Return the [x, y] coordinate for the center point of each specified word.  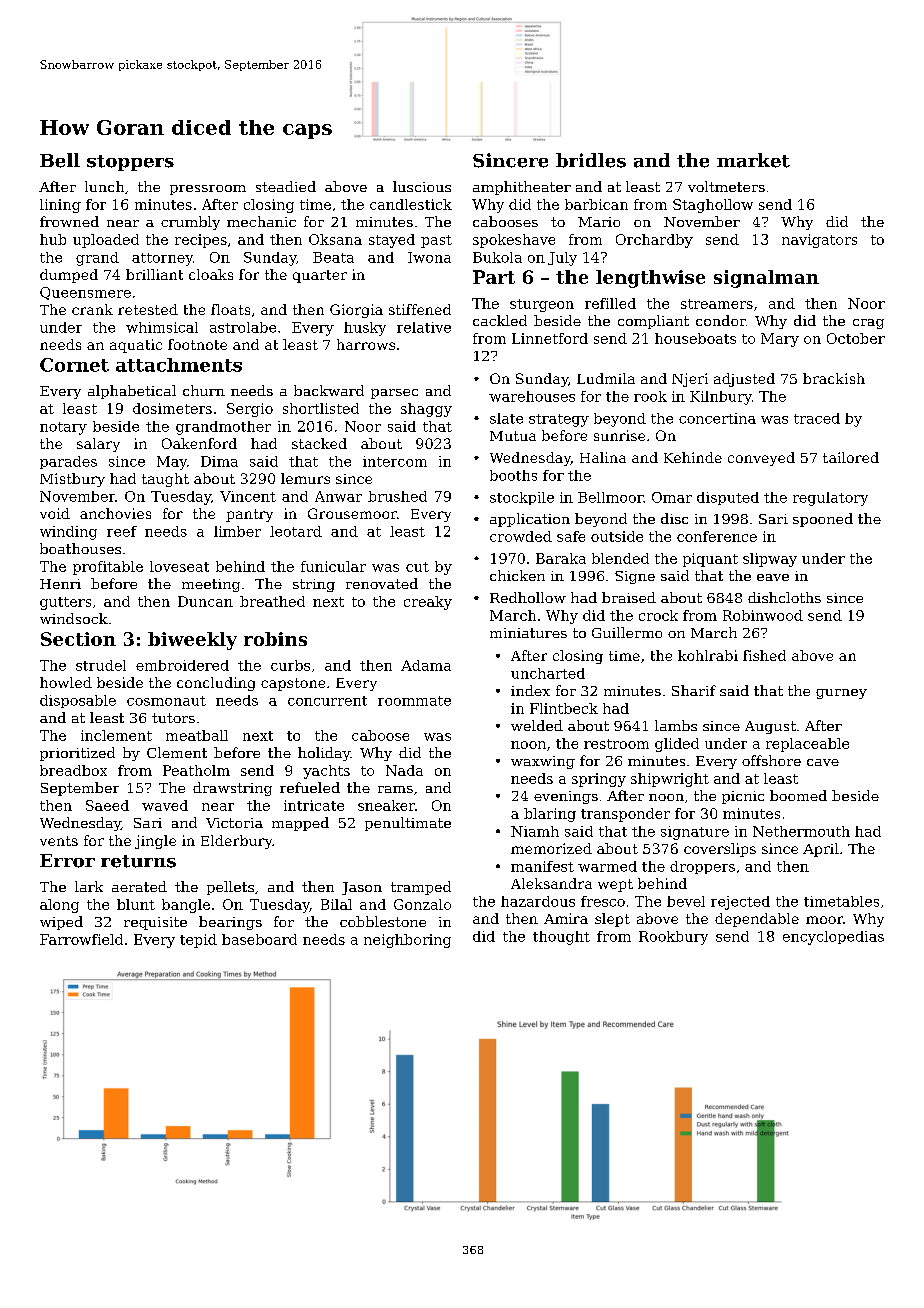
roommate [414, 701]
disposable [78, 701]
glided [677, 745]
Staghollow [713, 206]
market [753, 160]
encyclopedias [833, 938]
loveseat [179, 566]
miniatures [528, 633]
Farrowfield [81, 939]
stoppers [130, 163]
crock [658, 615]
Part [494, 277]
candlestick [411, 204]
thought [561, 938]
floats [230, 309]
